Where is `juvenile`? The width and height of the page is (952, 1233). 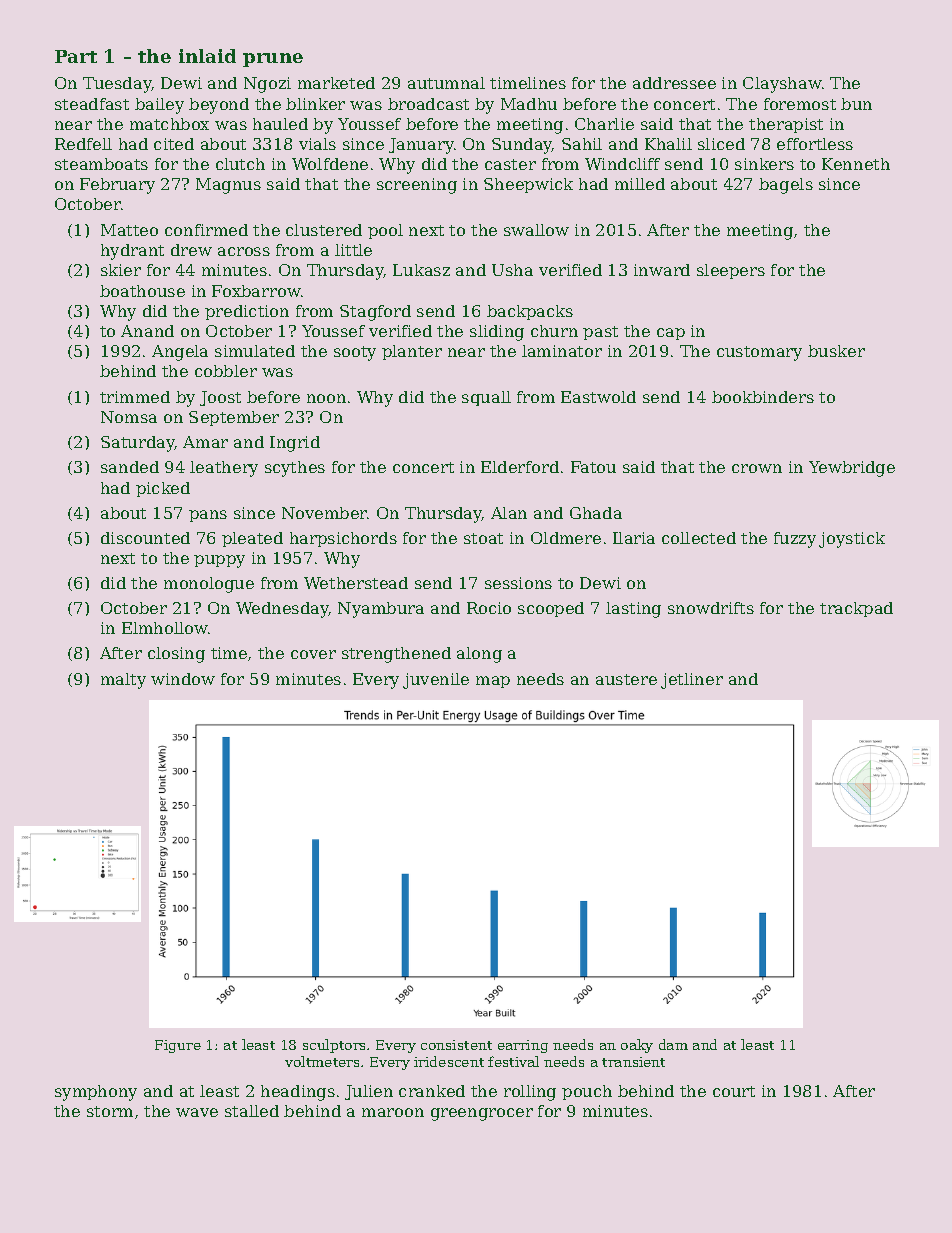
juvenile is located at coordinates (436, 681).
